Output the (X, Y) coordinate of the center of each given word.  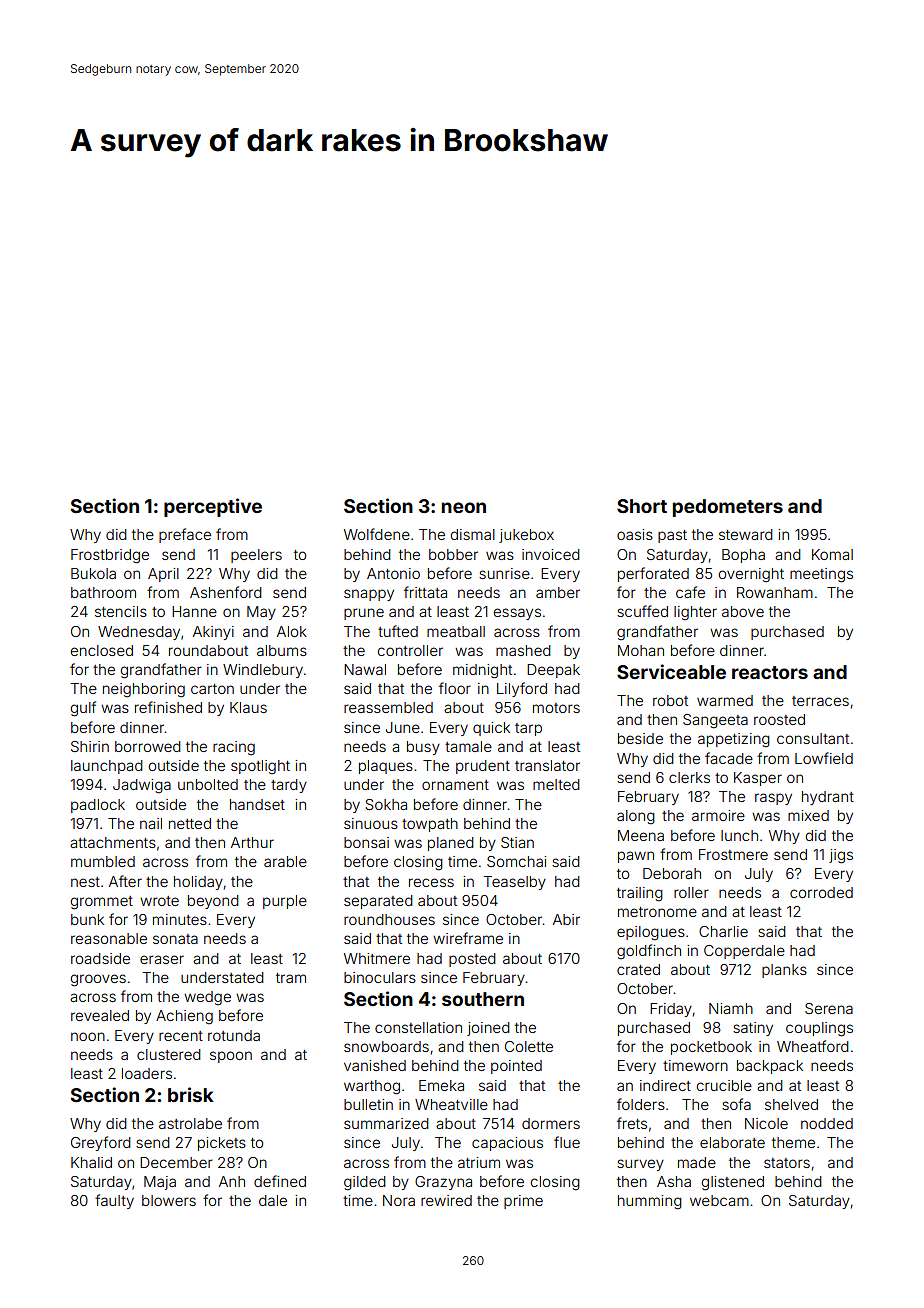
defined (280, 1181)
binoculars (380, 977)
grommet (102, 903)
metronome (657, 912)
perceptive (213, 507)
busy (423, 748)
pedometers (728, 508)
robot (670, 700)
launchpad (107, 767)
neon (464, 507)
